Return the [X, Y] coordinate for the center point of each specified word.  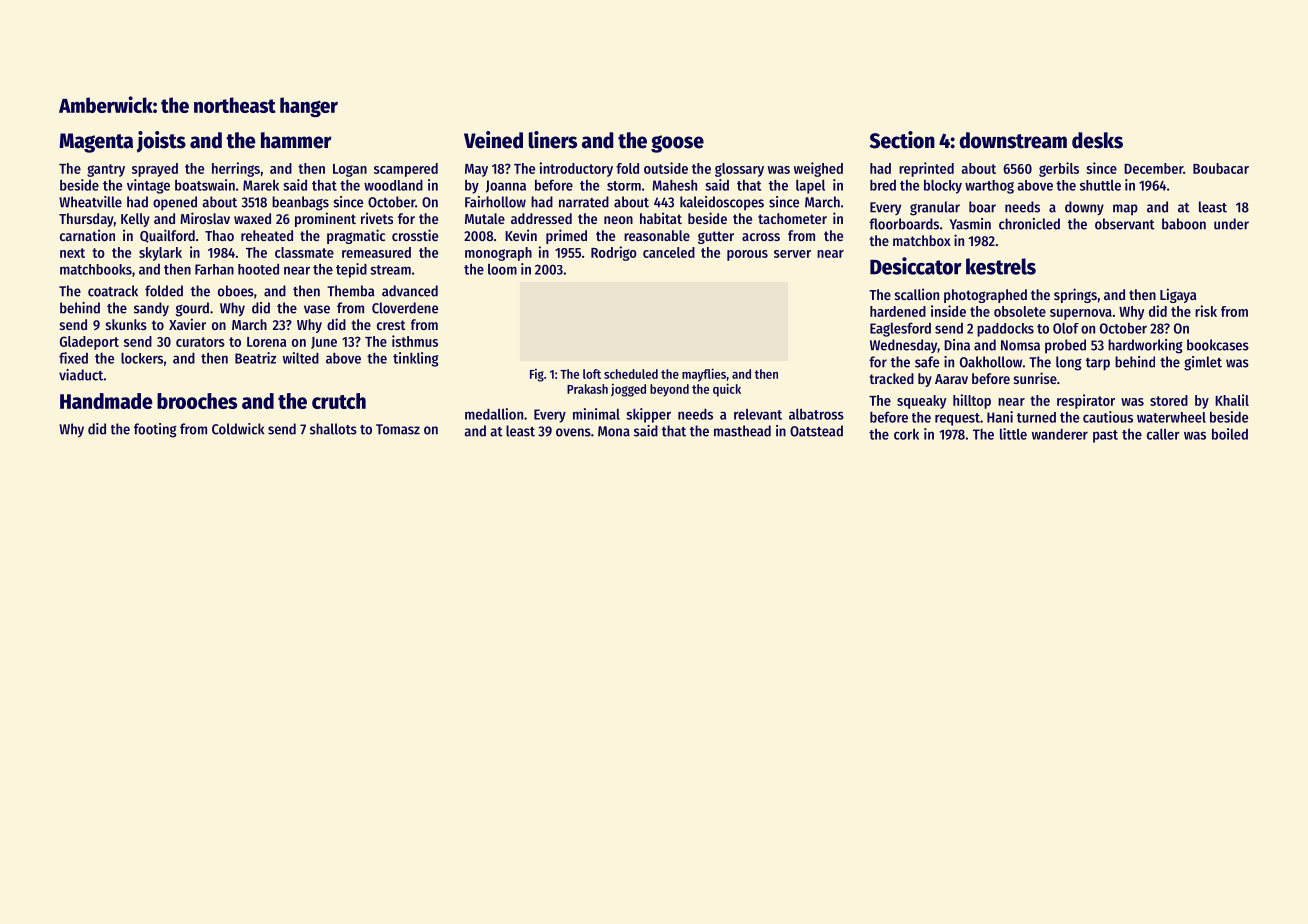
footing [155, 430]
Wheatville [90, 202]
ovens [573, 432]
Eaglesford [900, 329]
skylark [160, 254]
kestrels [1001, 266]
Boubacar [1221, 168]
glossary [739, 170]
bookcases [1218, 345]
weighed [818, 169]
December [1153, 168]
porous [747, 255]
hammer [296, 140]
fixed [73, 358]
